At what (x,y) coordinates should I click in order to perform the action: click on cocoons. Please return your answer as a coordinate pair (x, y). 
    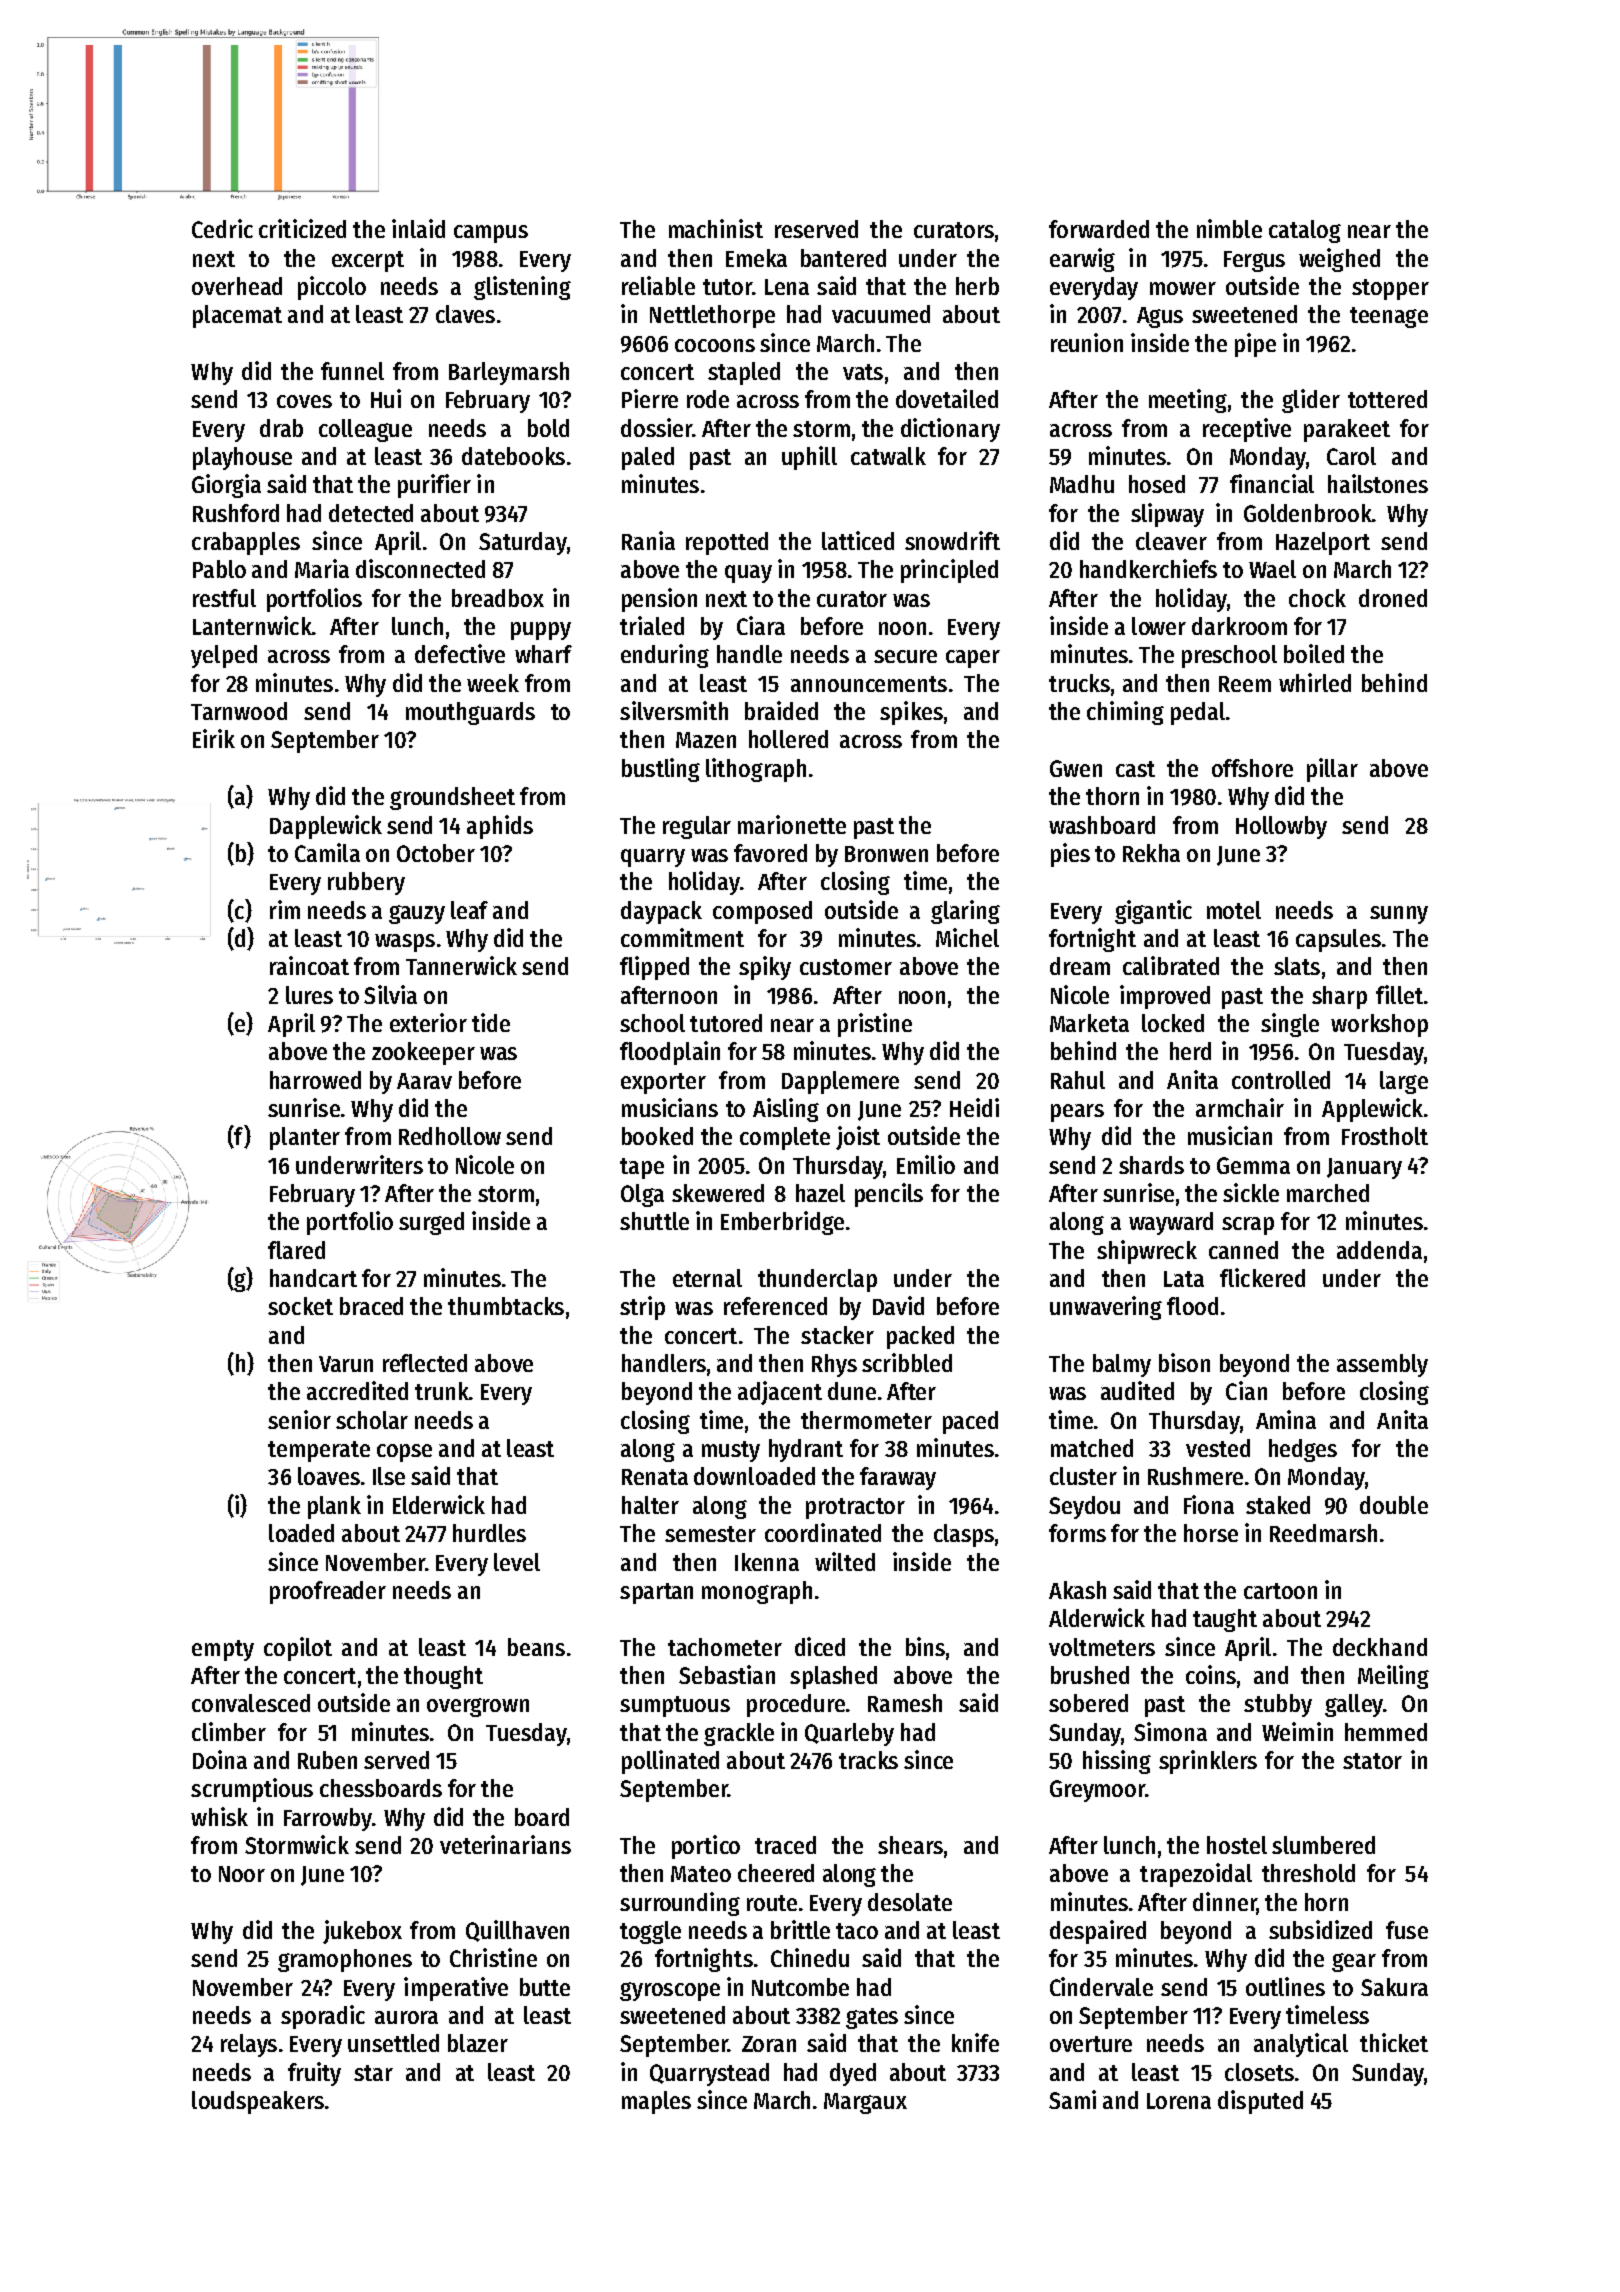
    Looking at the image, I should click on (715, 345).
